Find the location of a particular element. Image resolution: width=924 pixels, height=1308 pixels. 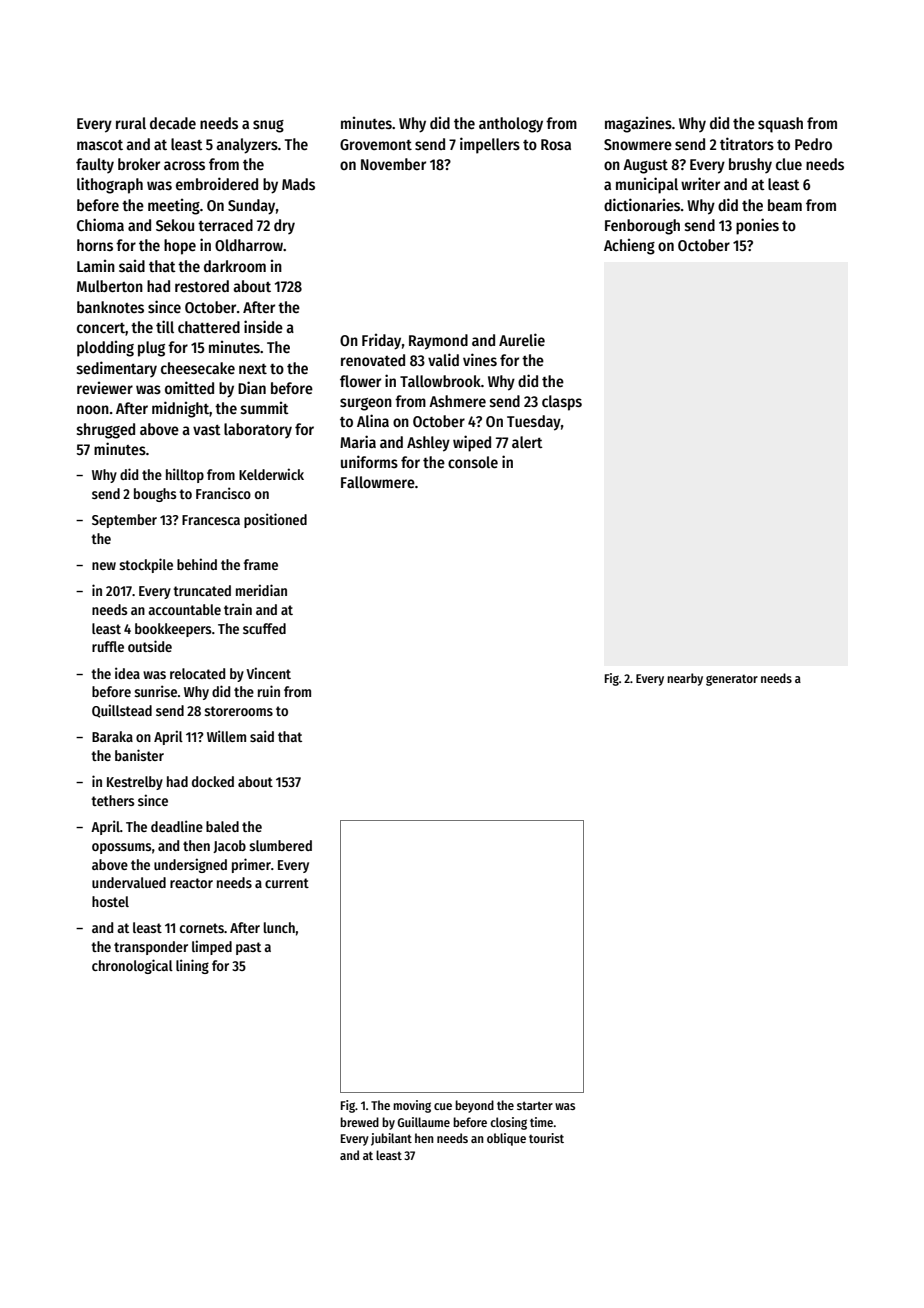

September is located at coordinates (124, 521).
